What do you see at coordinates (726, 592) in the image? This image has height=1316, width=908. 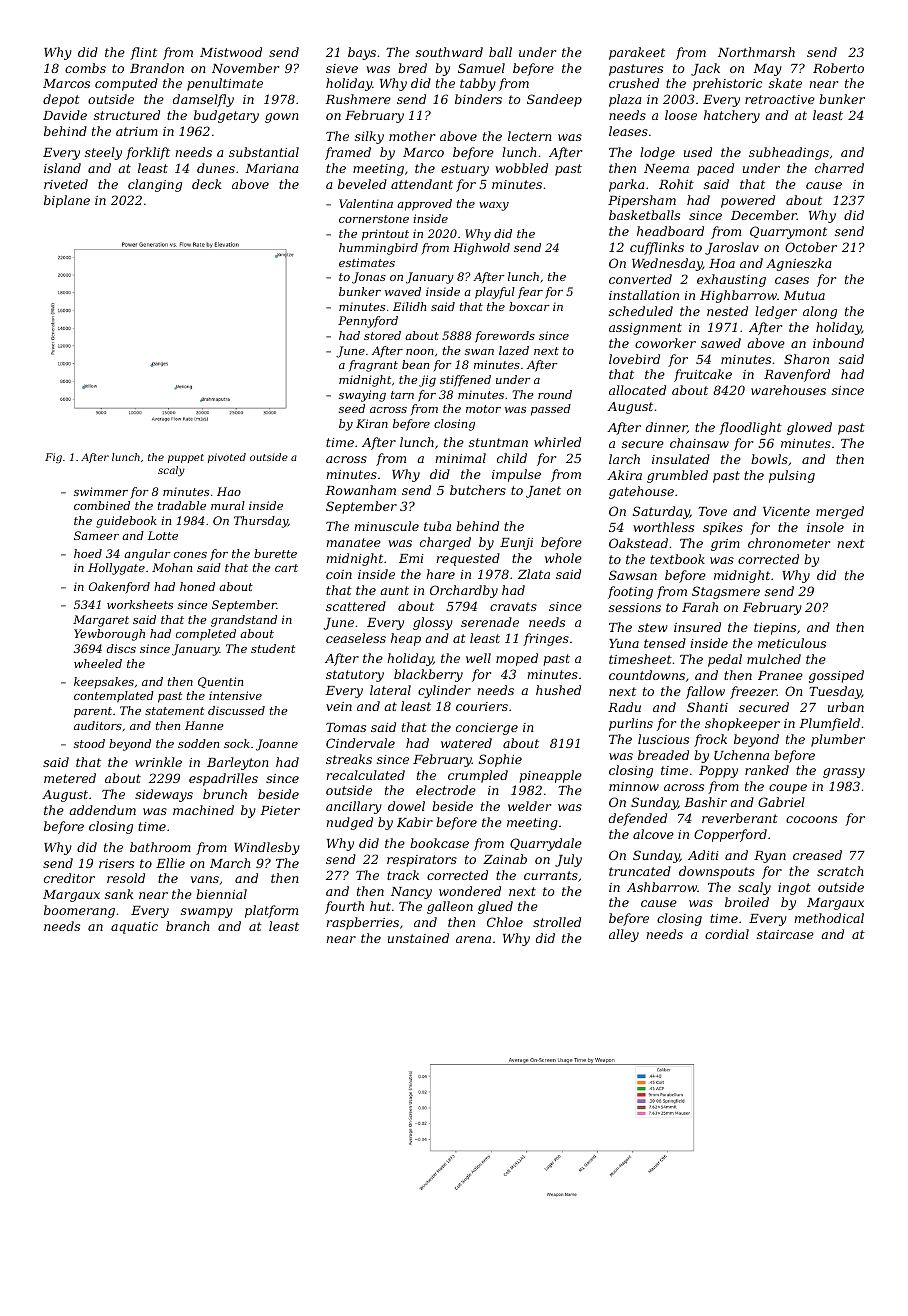 I see `Stagsmere` at bounding box center [726, 592].
